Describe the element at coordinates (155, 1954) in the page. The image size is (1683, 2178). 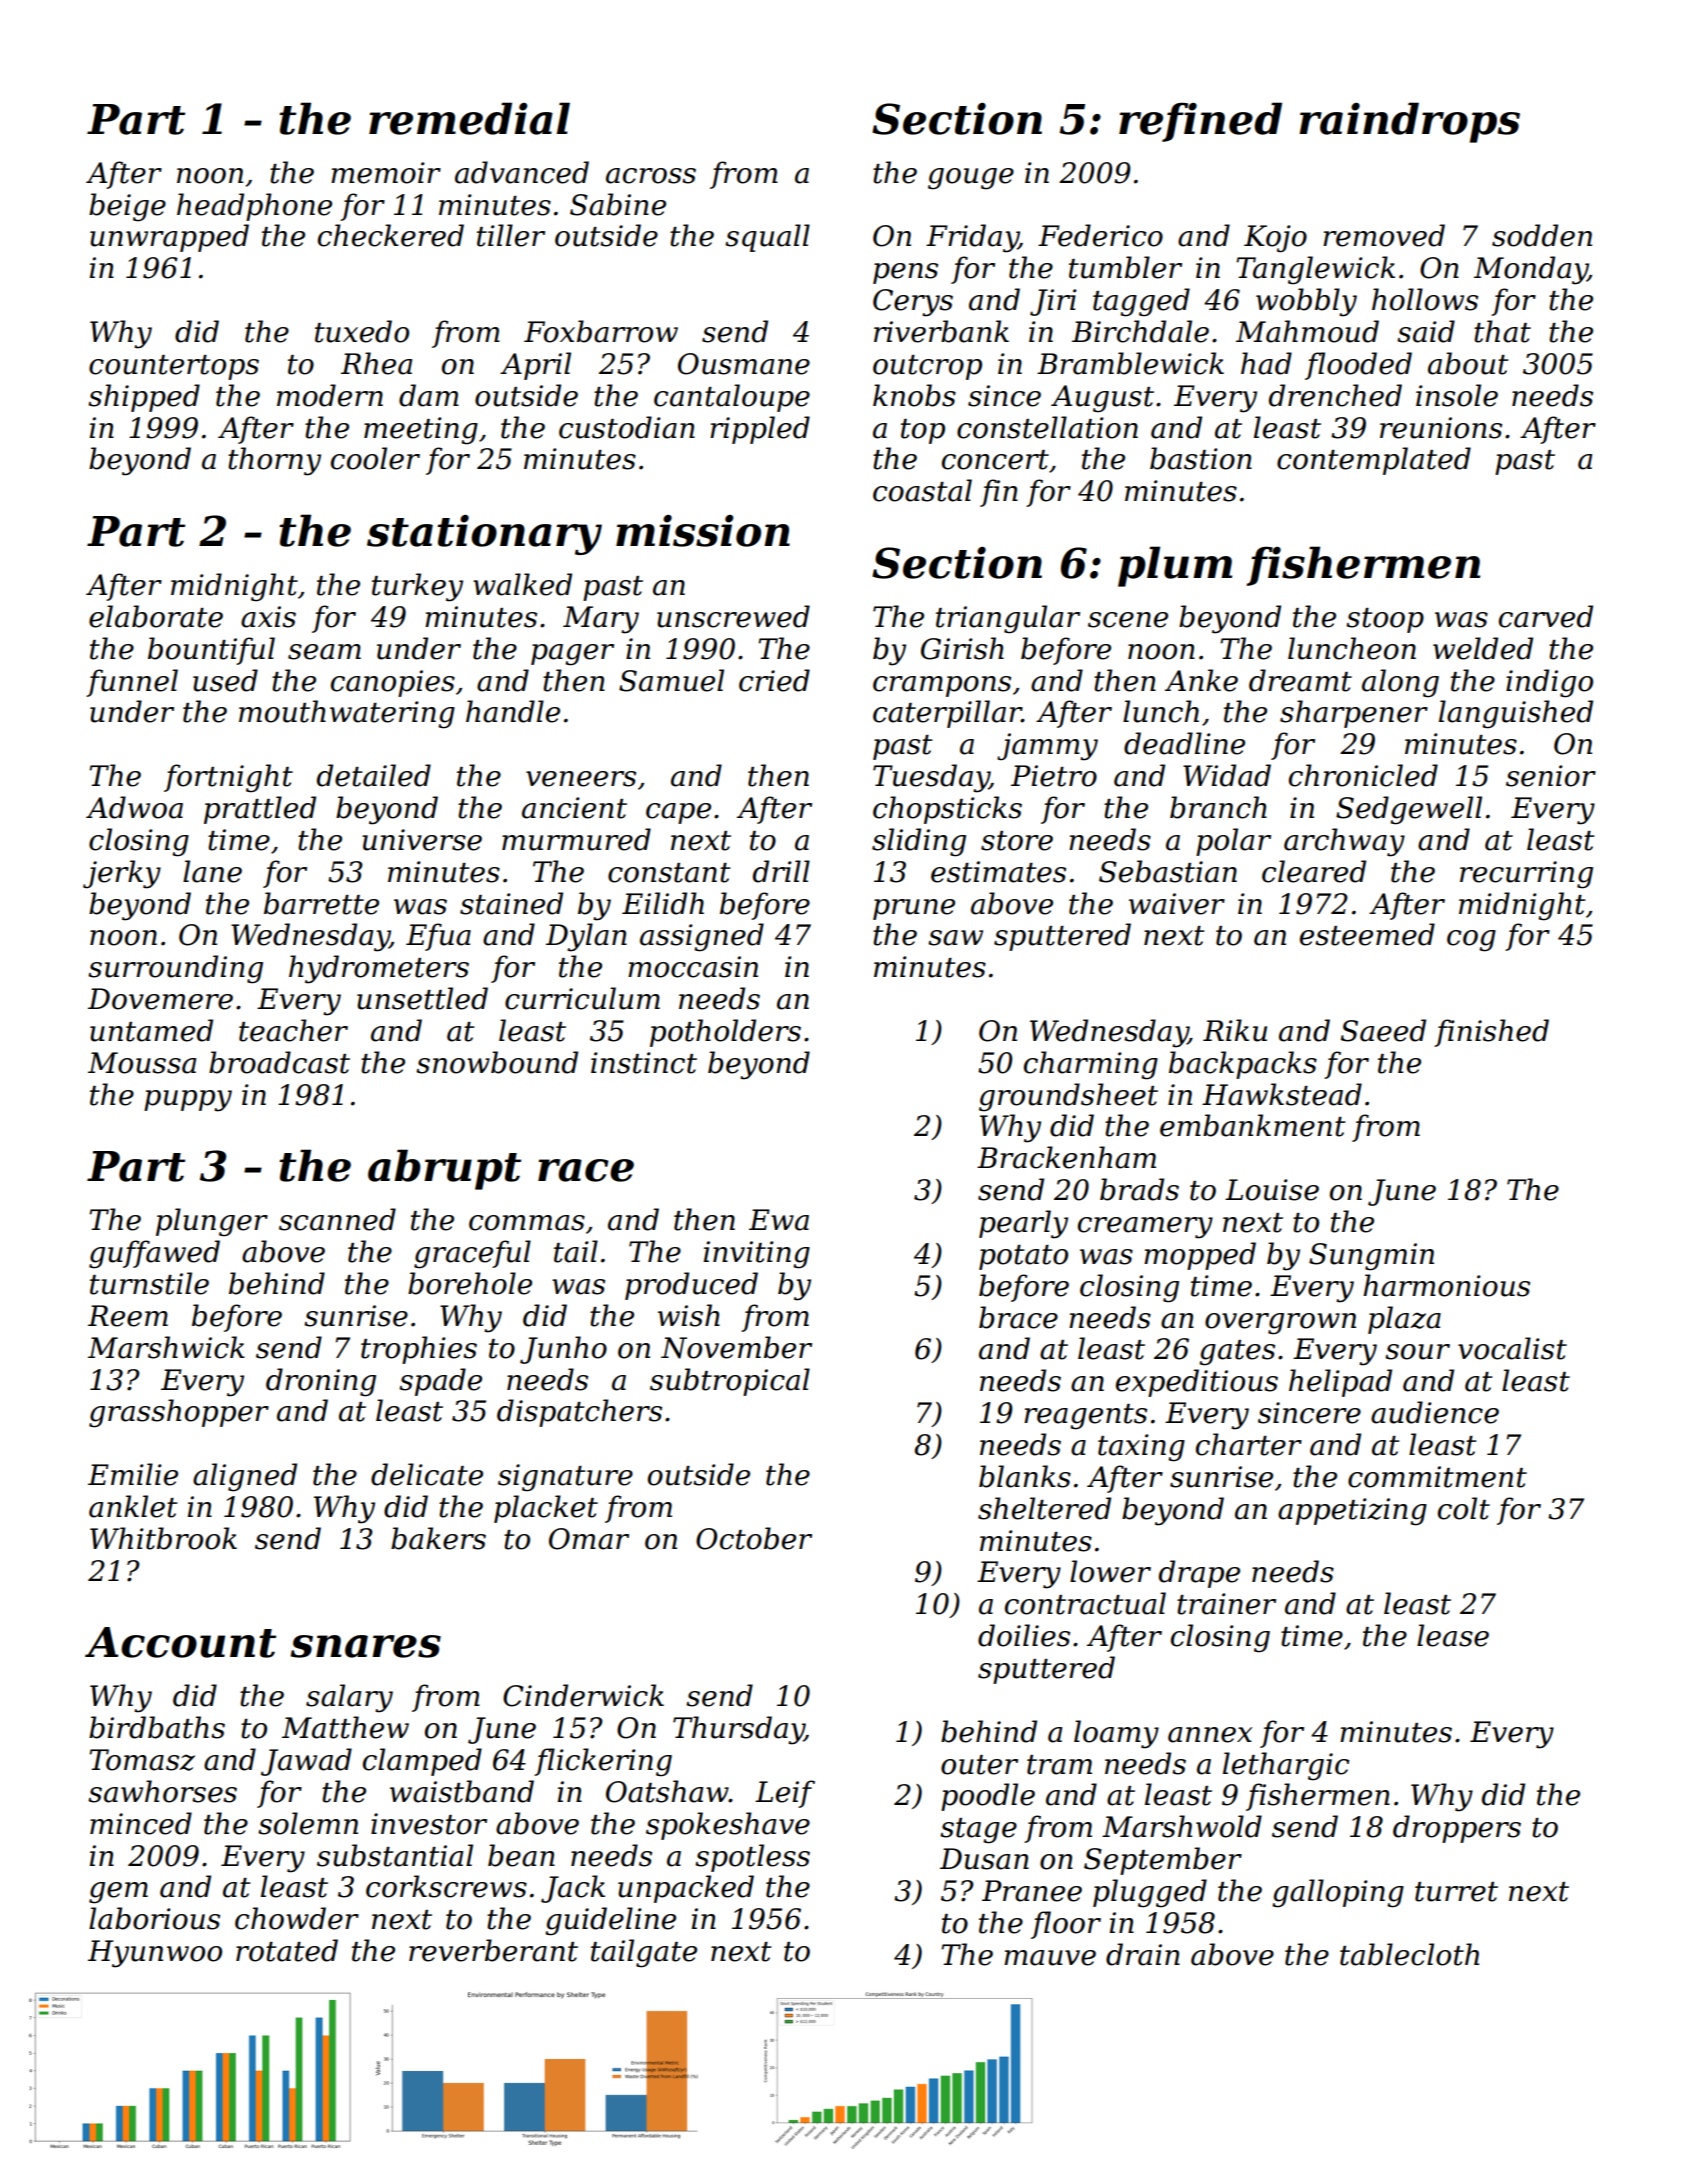
I see `Hyunwoo` at that location.
